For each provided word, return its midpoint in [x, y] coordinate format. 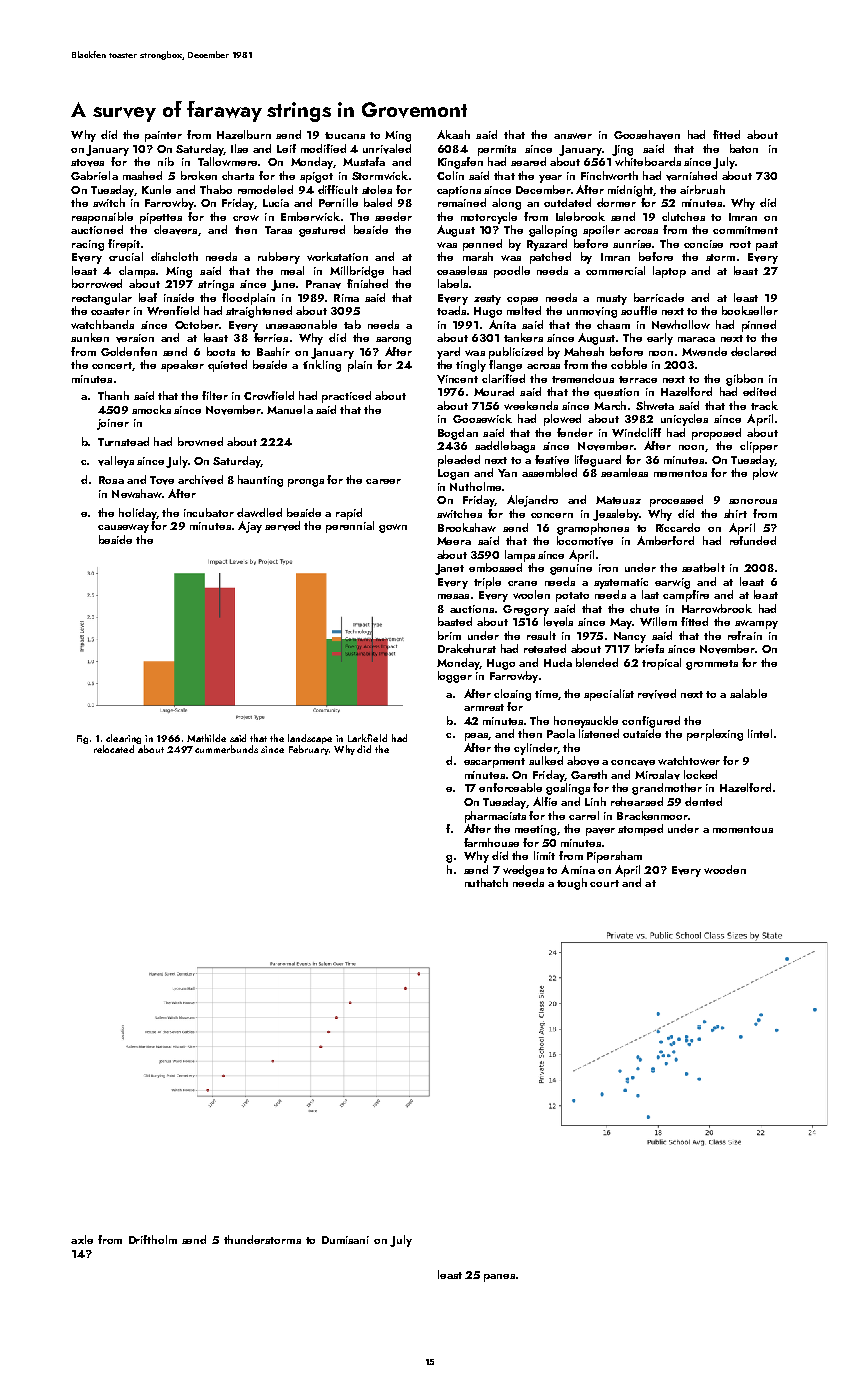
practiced [346, 397]
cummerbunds [226, 749]
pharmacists [495, 817]
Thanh [113, 395]
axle [82, 1239]
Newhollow [681, 324]
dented [703, 801]
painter [163, 136]
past [767, 246]
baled [378, 202]
